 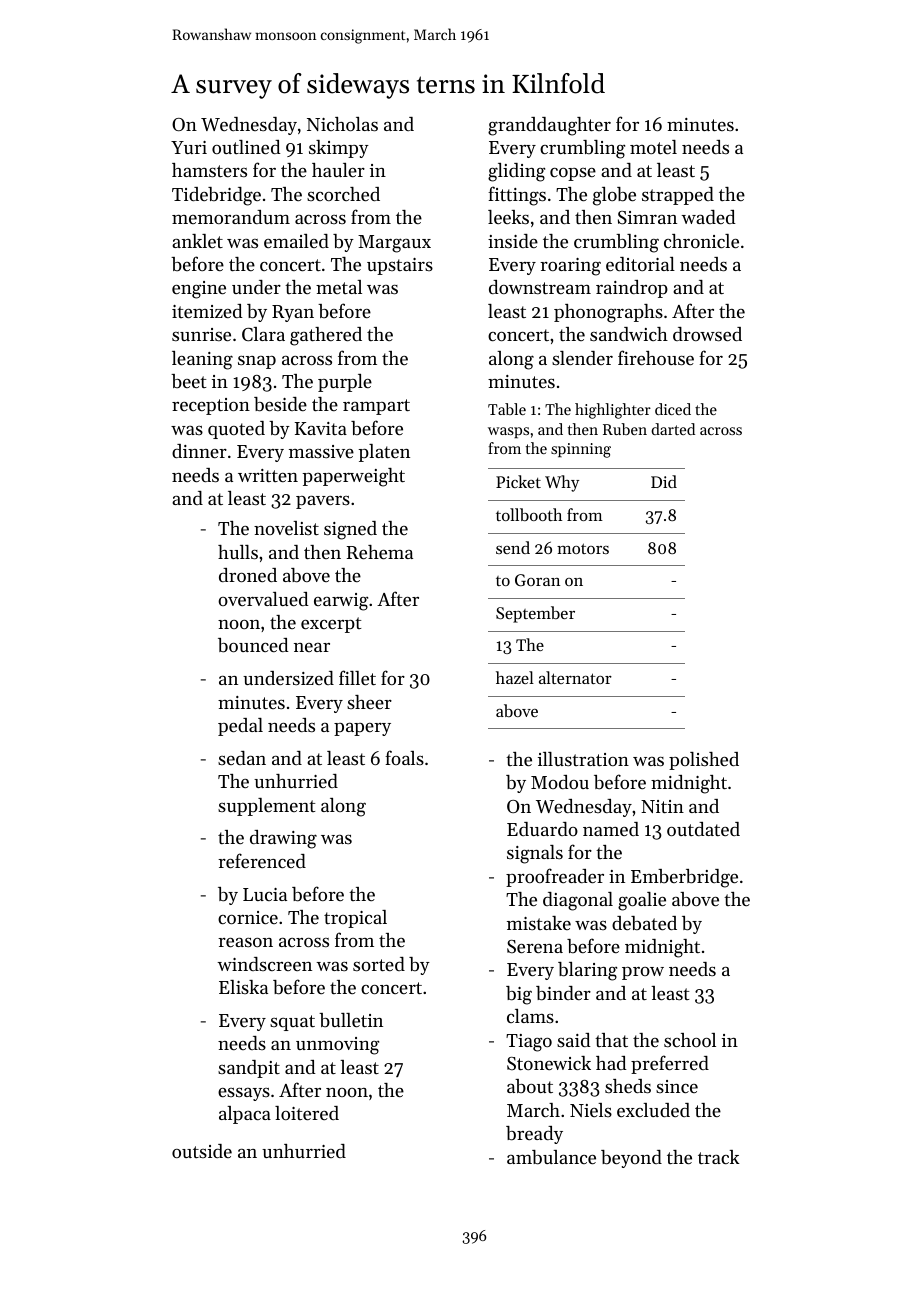 What do you see at coordinates (583, 759) in the image?
I see `illustration` at bounding box center [583, 759].
